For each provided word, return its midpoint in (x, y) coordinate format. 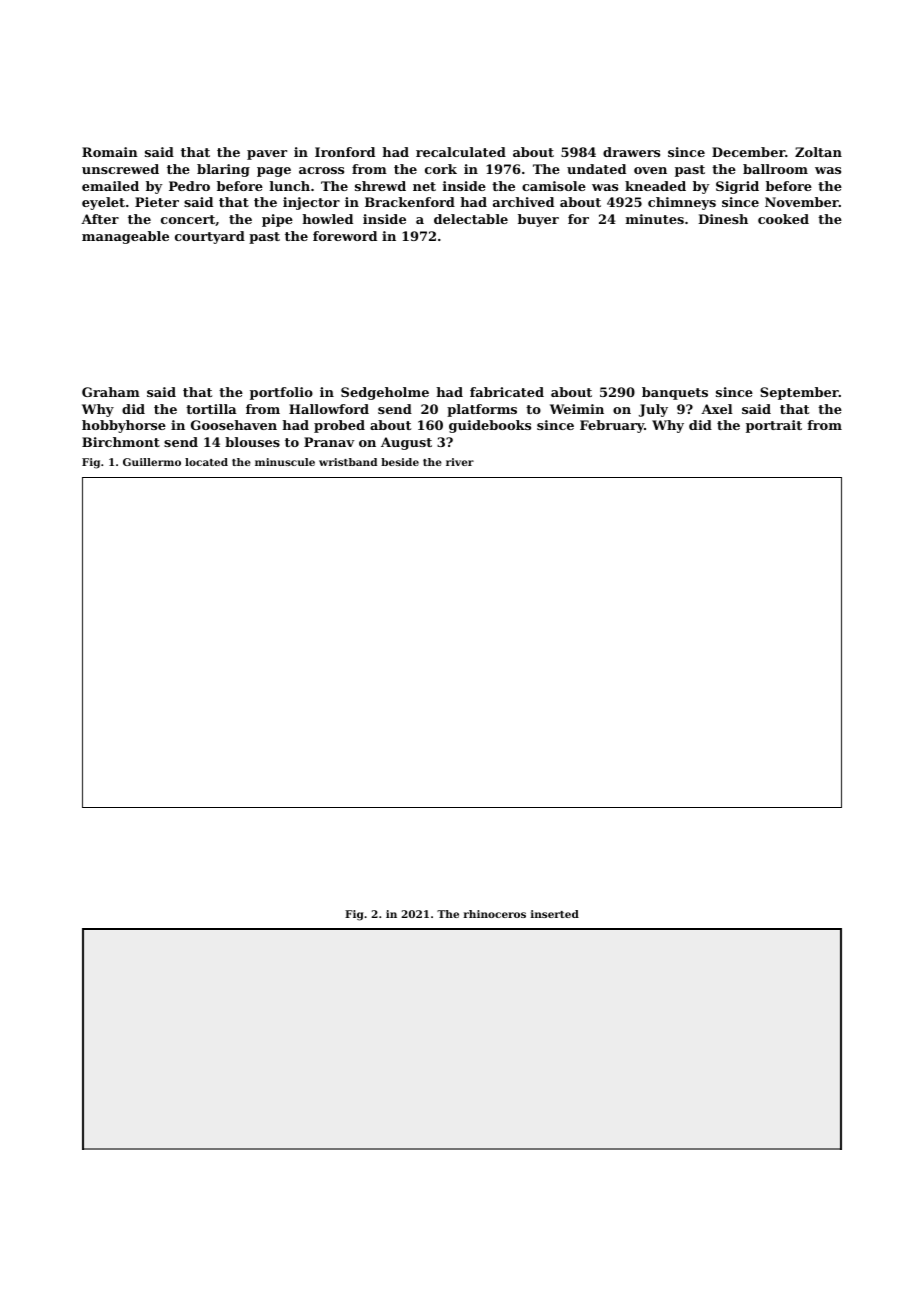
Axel (717, 409)
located (206, 462)
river (460, 462)
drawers (631, 152)
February (612, 426)
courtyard (210, 237)
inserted (555, 914)
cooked (783, 219)
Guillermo (152, 462)
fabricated (507, 392)
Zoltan (818, 152)
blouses (252, 442)
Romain (110, 152)
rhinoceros (495, 914)
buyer (538, 220)
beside (400, 462)
